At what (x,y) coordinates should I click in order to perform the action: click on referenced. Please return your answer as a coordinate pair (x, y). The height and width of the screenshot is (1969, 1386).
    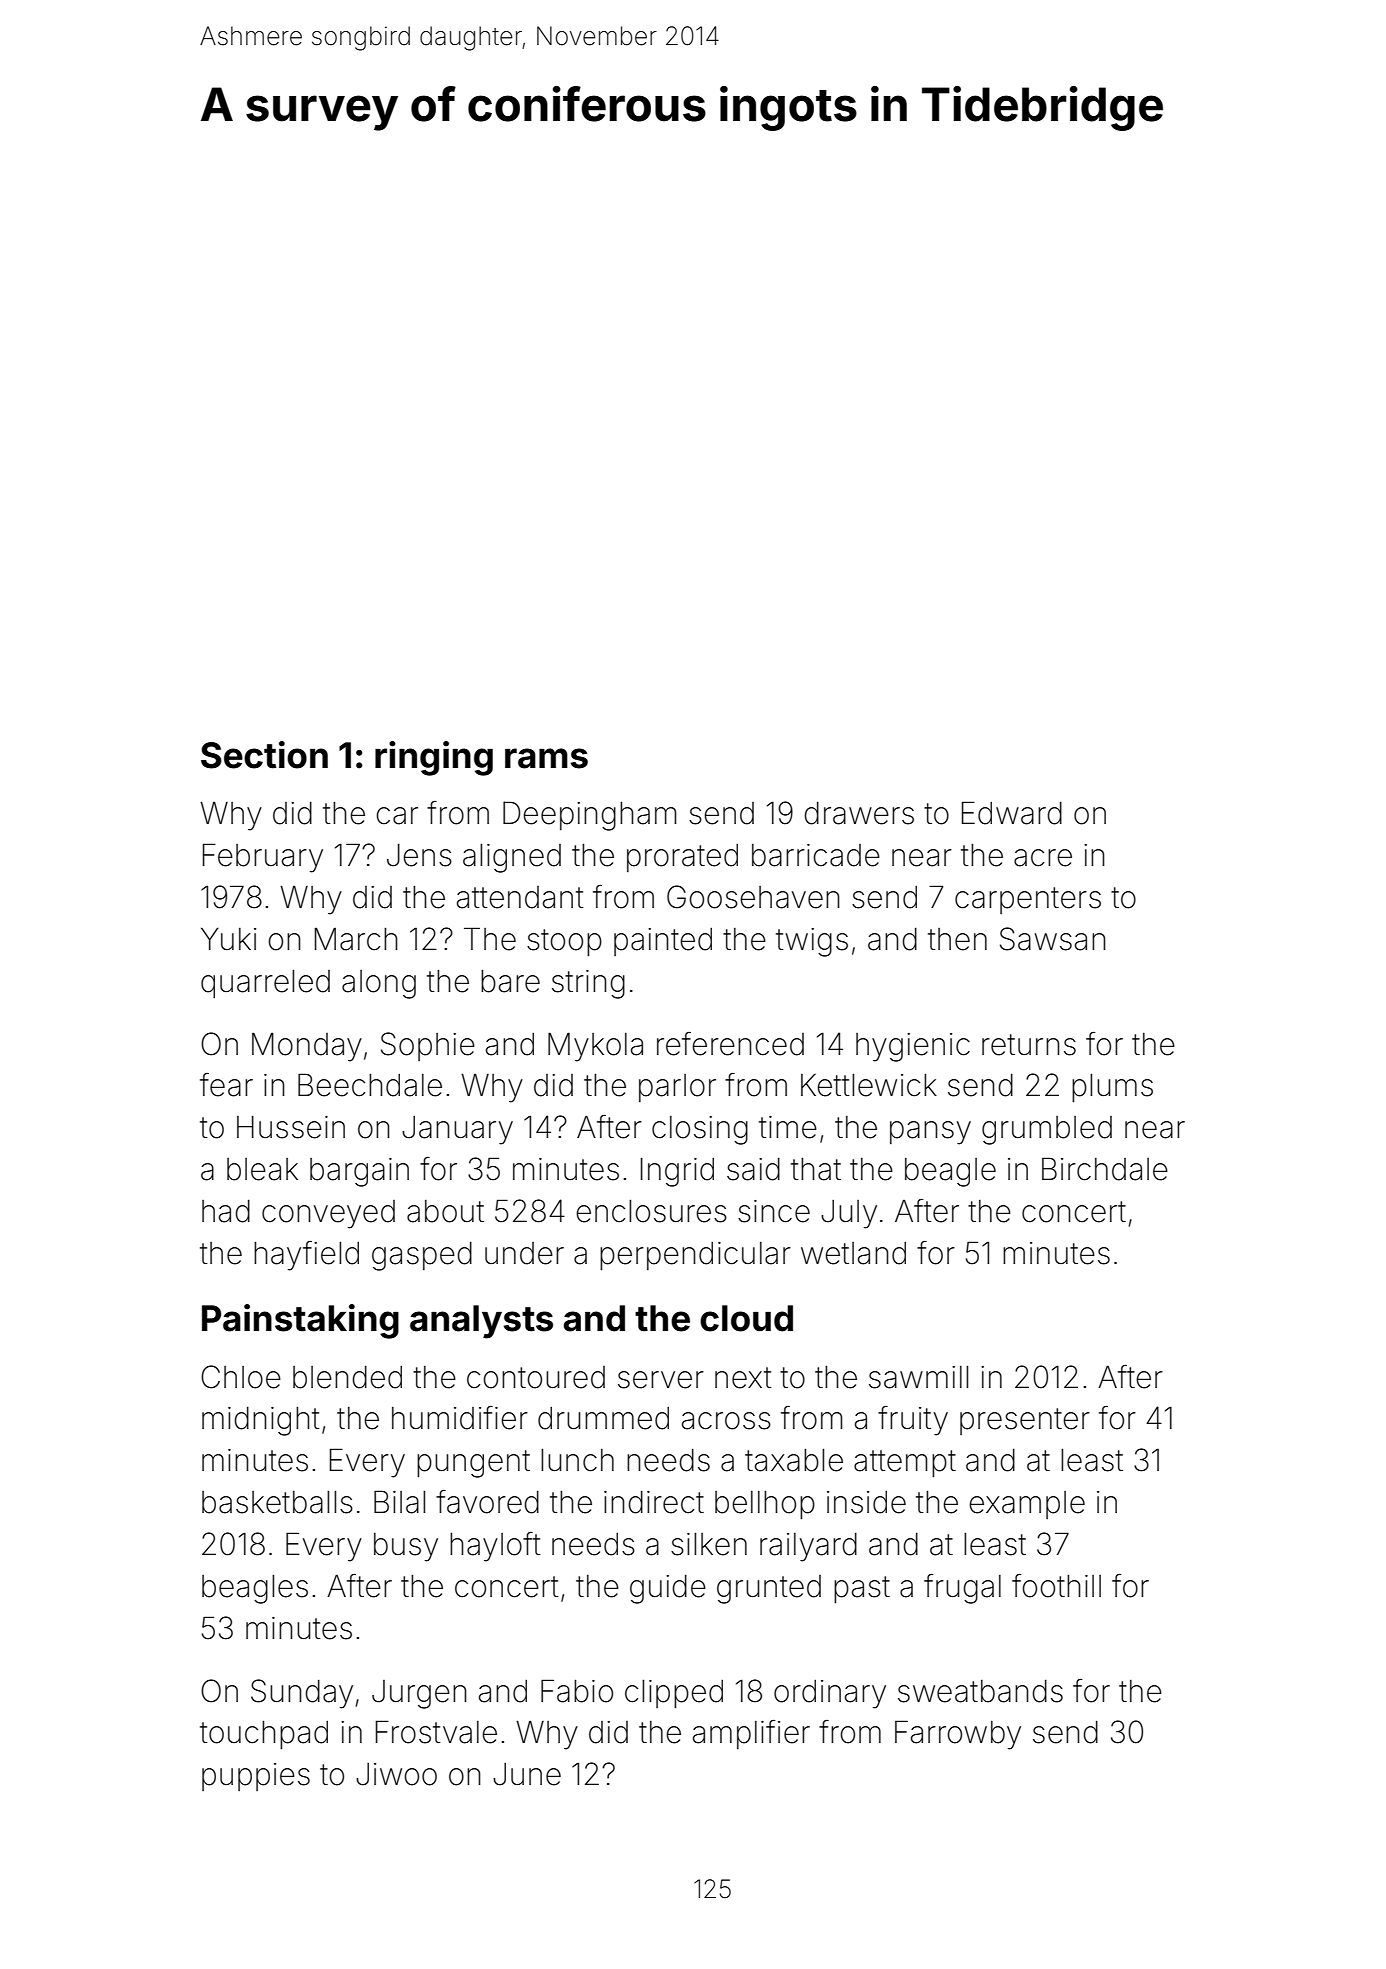
    Looking at the image, I should click on (730, 1044).
